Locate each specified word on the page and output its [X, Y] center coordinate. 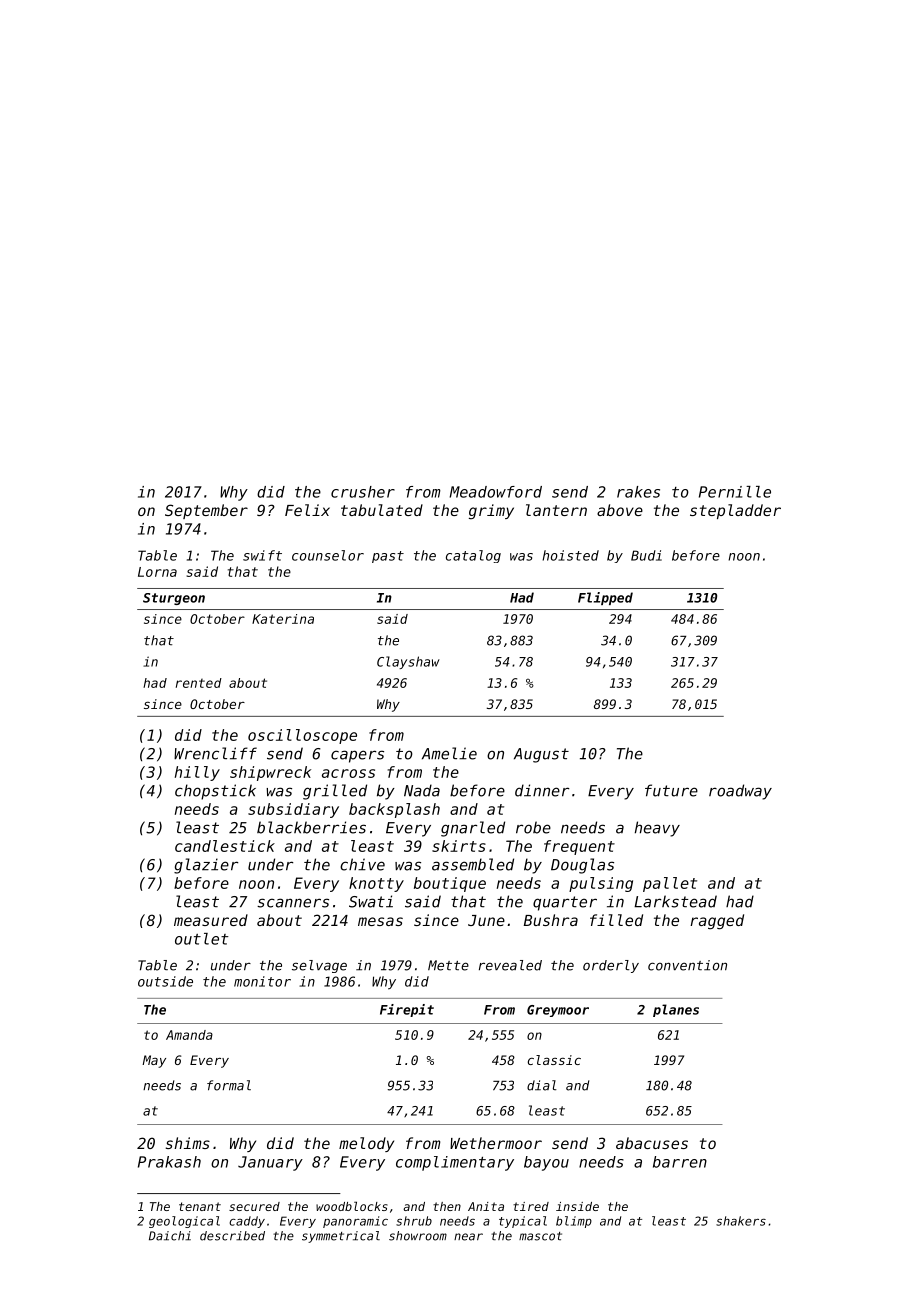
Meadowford [496, 492]
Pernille [735, 492]
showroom [418, 1236]
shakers [741, 1221]
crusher [363, 492]
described [232, 1236]
